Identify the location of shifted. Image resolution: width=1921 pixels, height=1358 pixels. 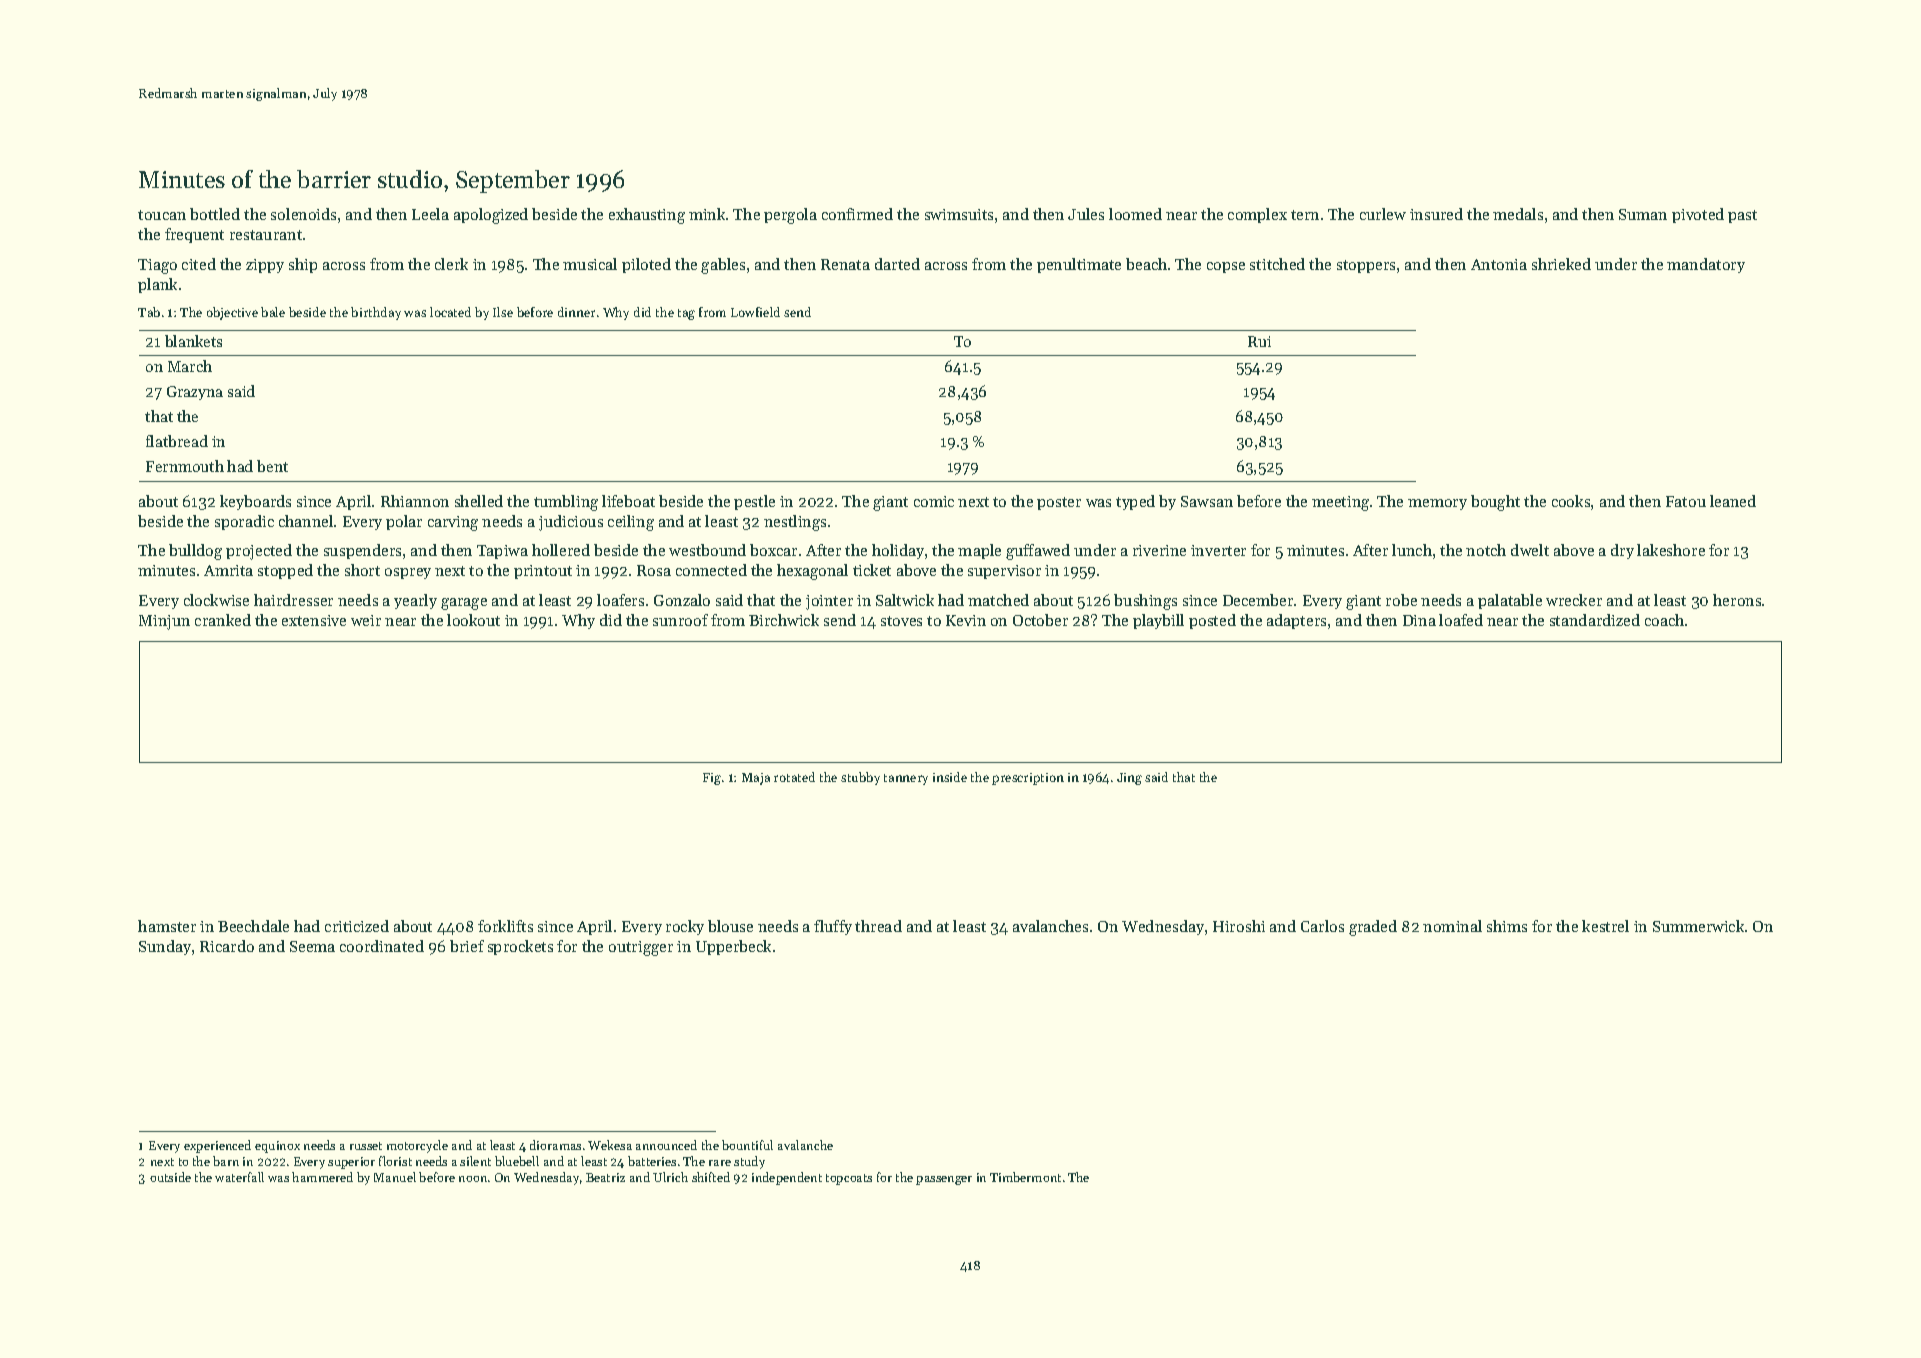
(711, 1177).
